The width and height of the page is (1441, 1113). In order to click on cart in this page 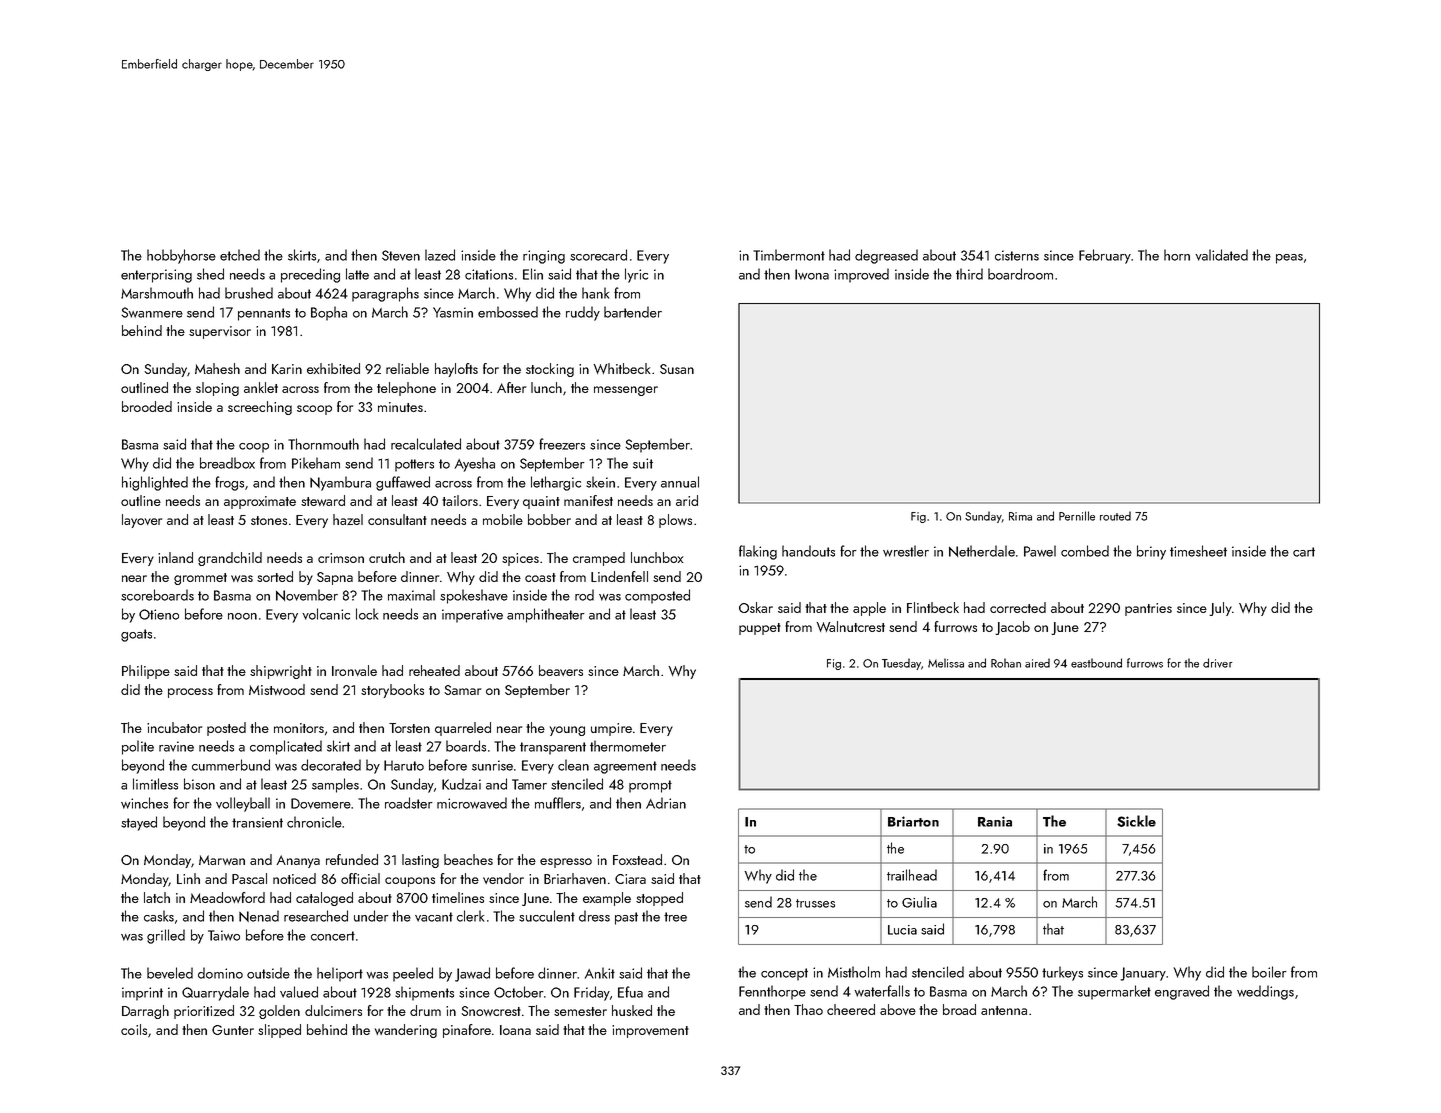, I will do `click(1304, 552)`.
